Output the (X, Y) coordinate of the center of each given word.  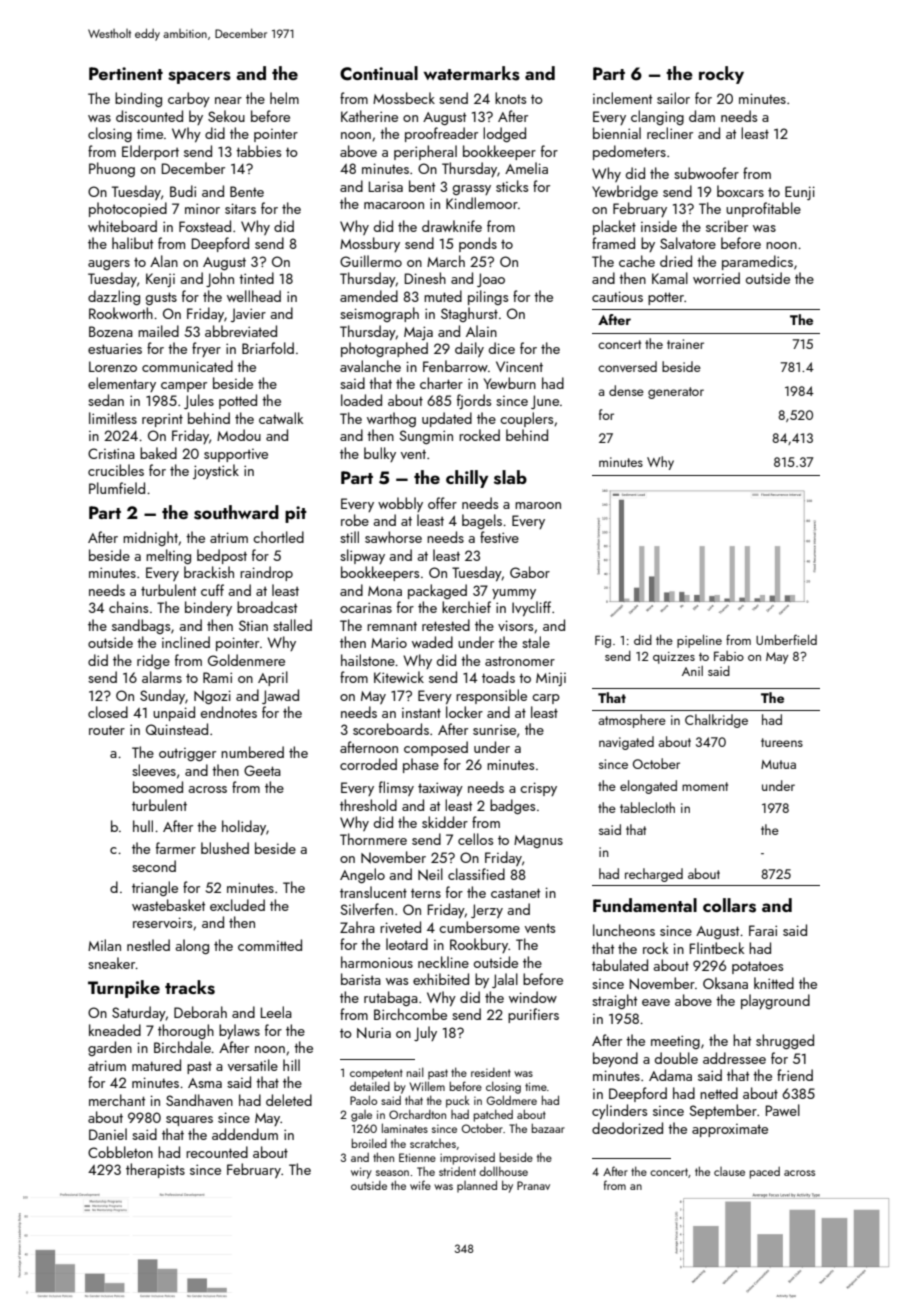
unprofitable (763, 209)
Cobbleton (120, 1152)
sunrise (494, 729)
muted (443, 296)
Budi (183, 191)
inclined (186, 642)
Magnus (538, 841)
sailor (673, 98)
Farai (763, 930)
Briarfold (268, 348)
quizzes (674, 658)
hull (143, 826)
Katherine (369, 116)
